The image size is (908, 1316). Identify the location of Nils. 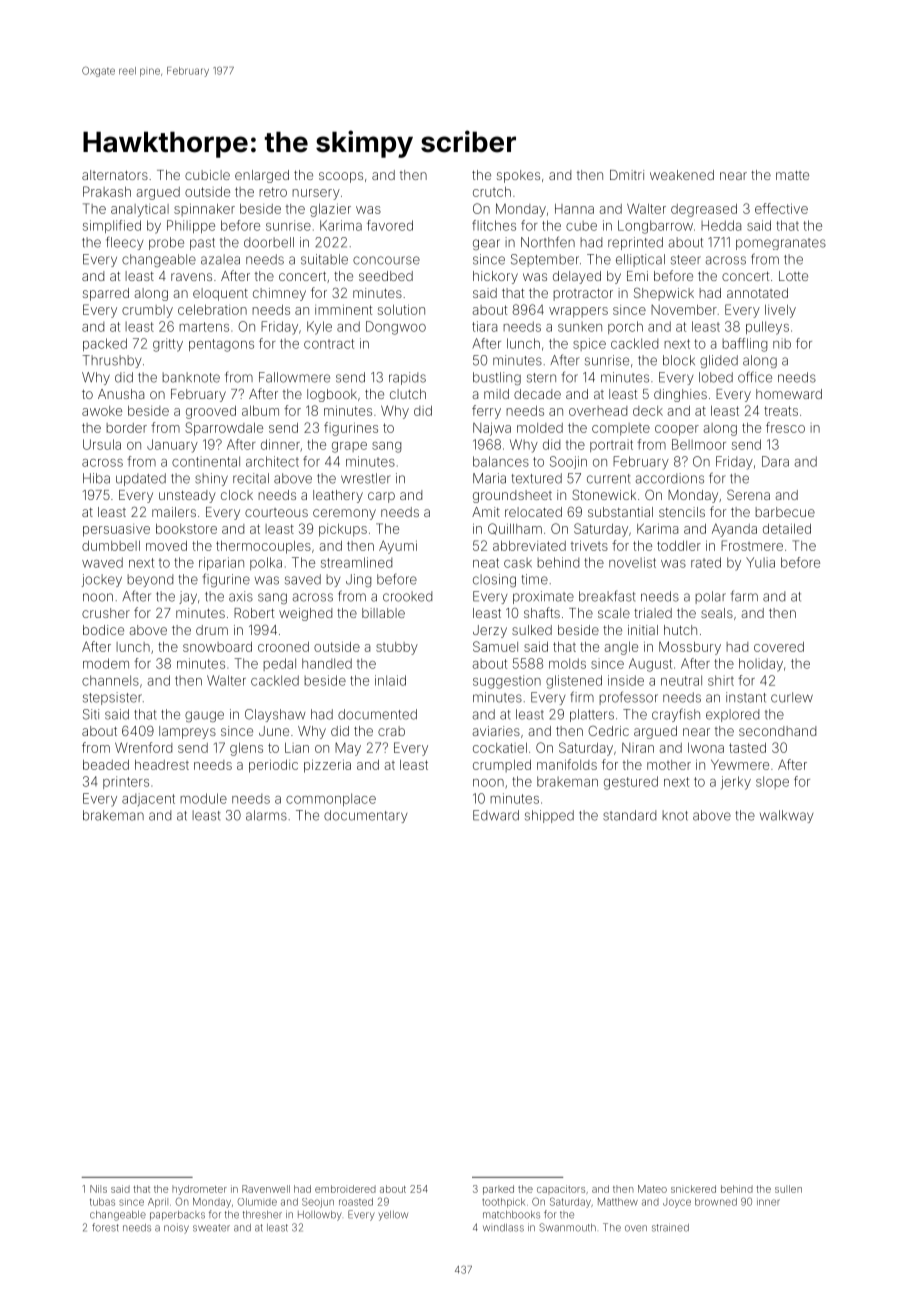
(98, 1189).
